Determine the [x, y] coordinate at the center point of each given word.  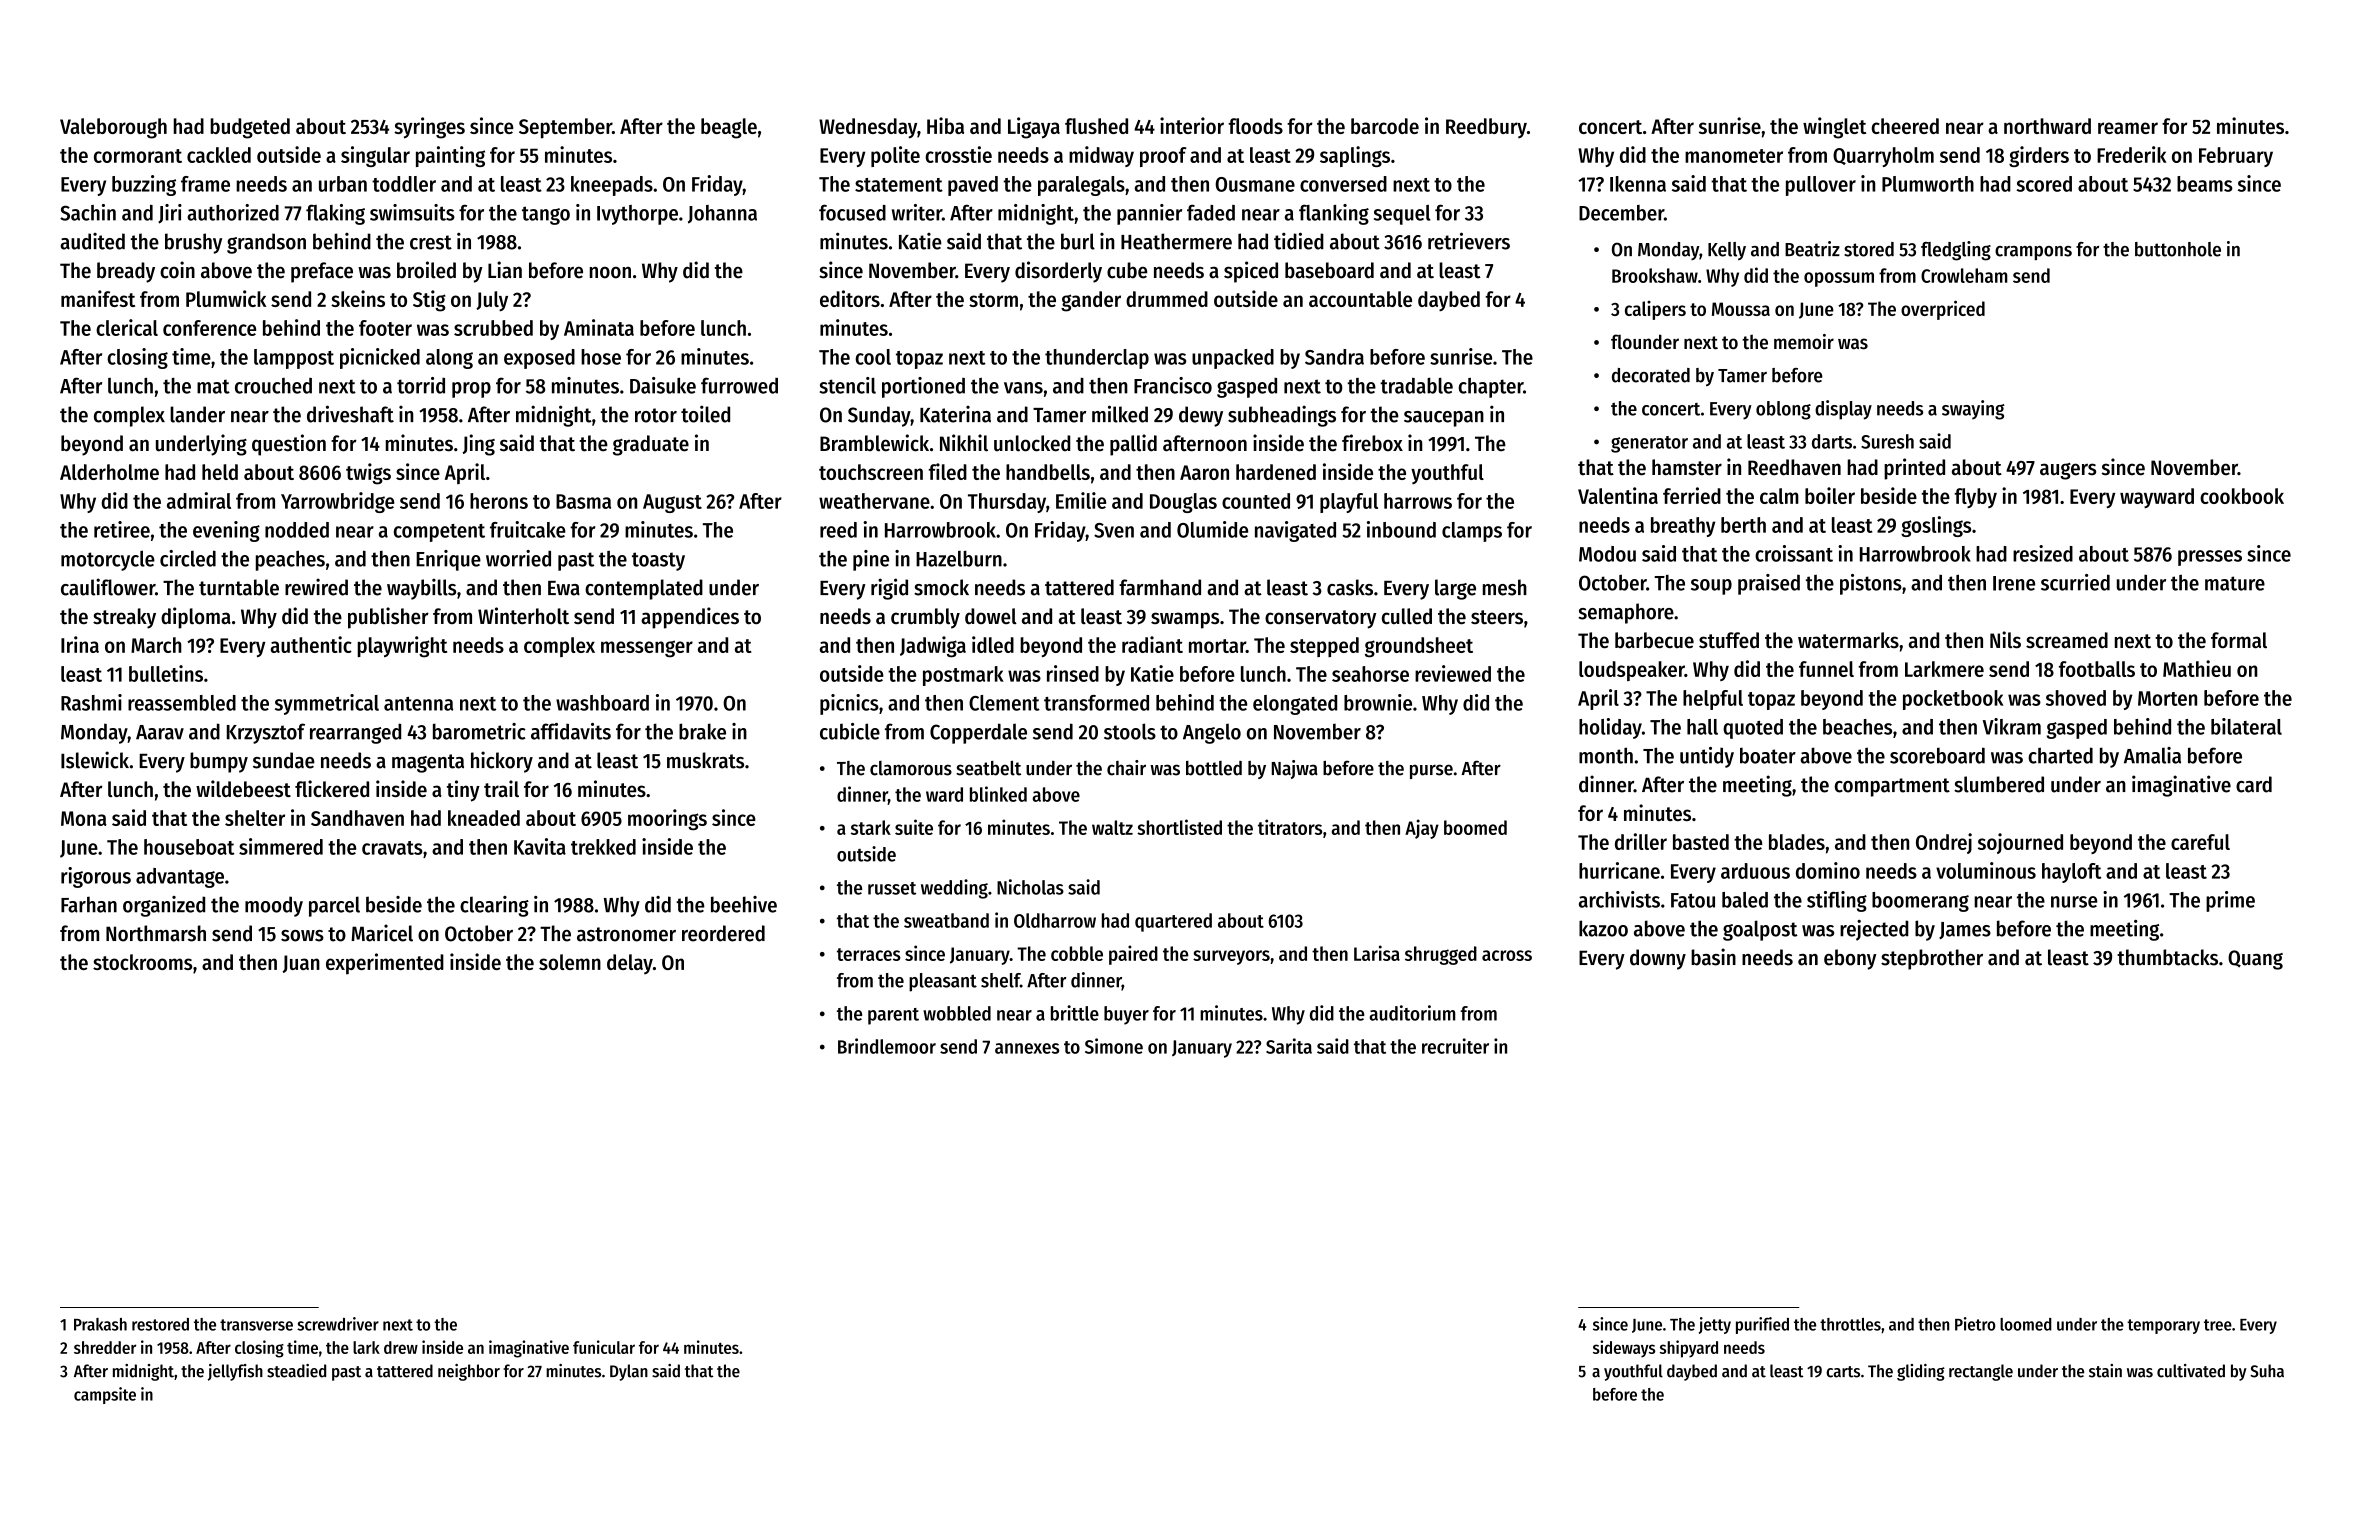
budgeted [250, 128]
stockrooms [142, 962]
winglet [1834, 128]
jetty [1715, 1325]
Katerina [955, 414]
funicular [604, 1347]
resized [2043, 553]
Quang [2255, 960]
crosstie [958, 154]
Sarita [1289, 1046]
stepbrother [1932, 959]
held [220, 472]
